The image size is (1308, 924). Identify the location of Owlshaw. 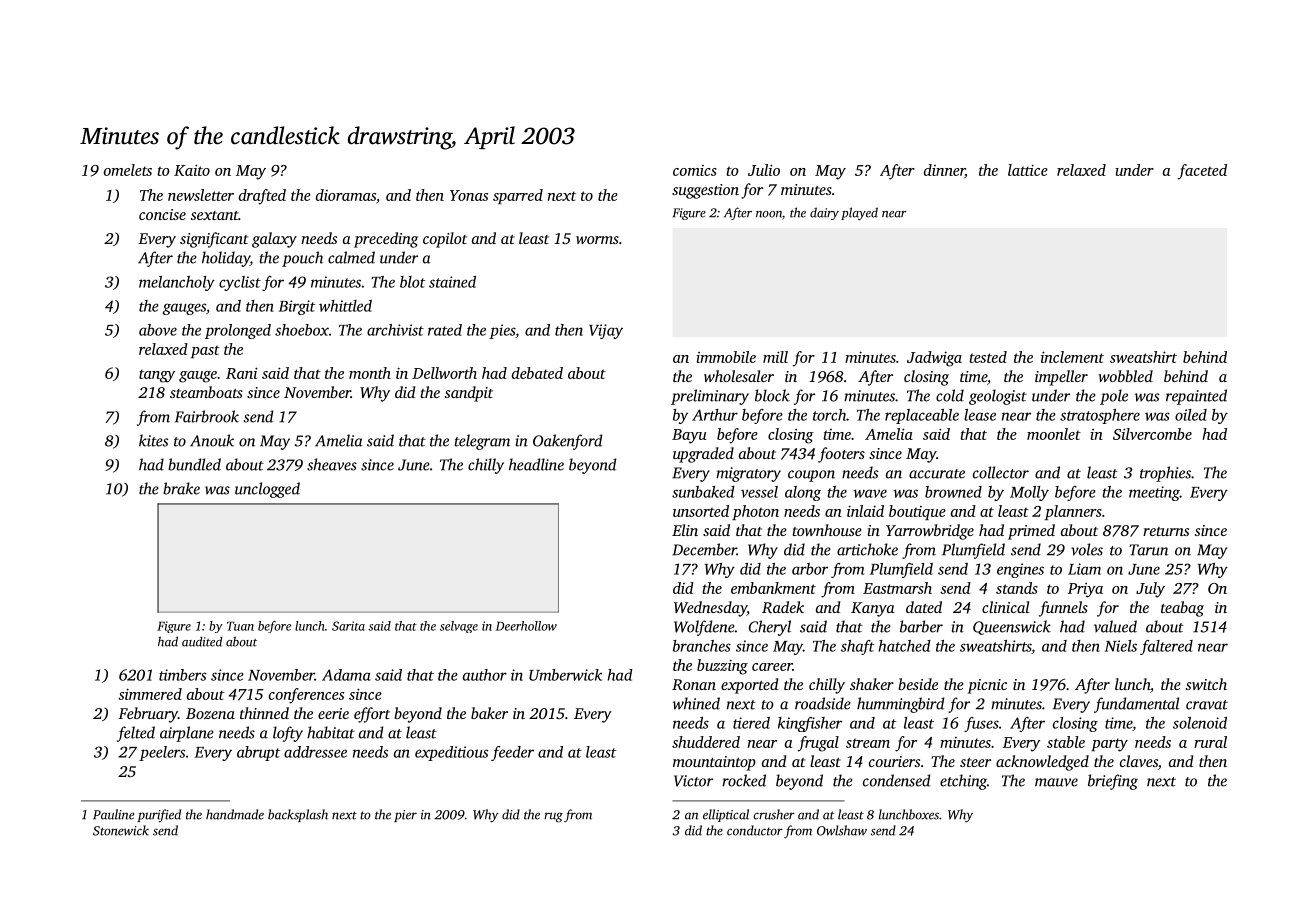
(842, 830).
